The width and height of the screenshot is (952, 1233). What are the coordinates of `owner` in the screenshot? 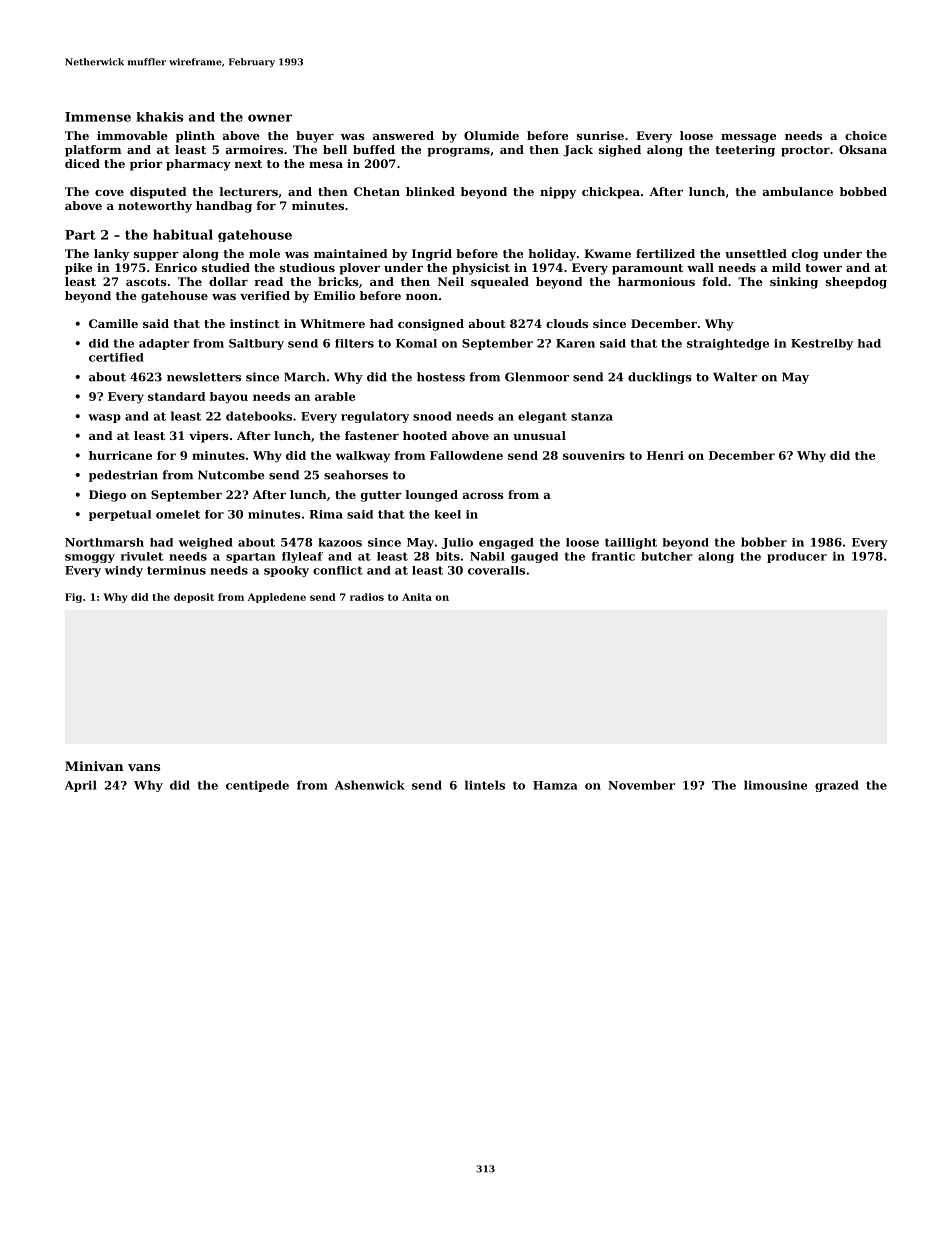 It's located at (270, 118).
